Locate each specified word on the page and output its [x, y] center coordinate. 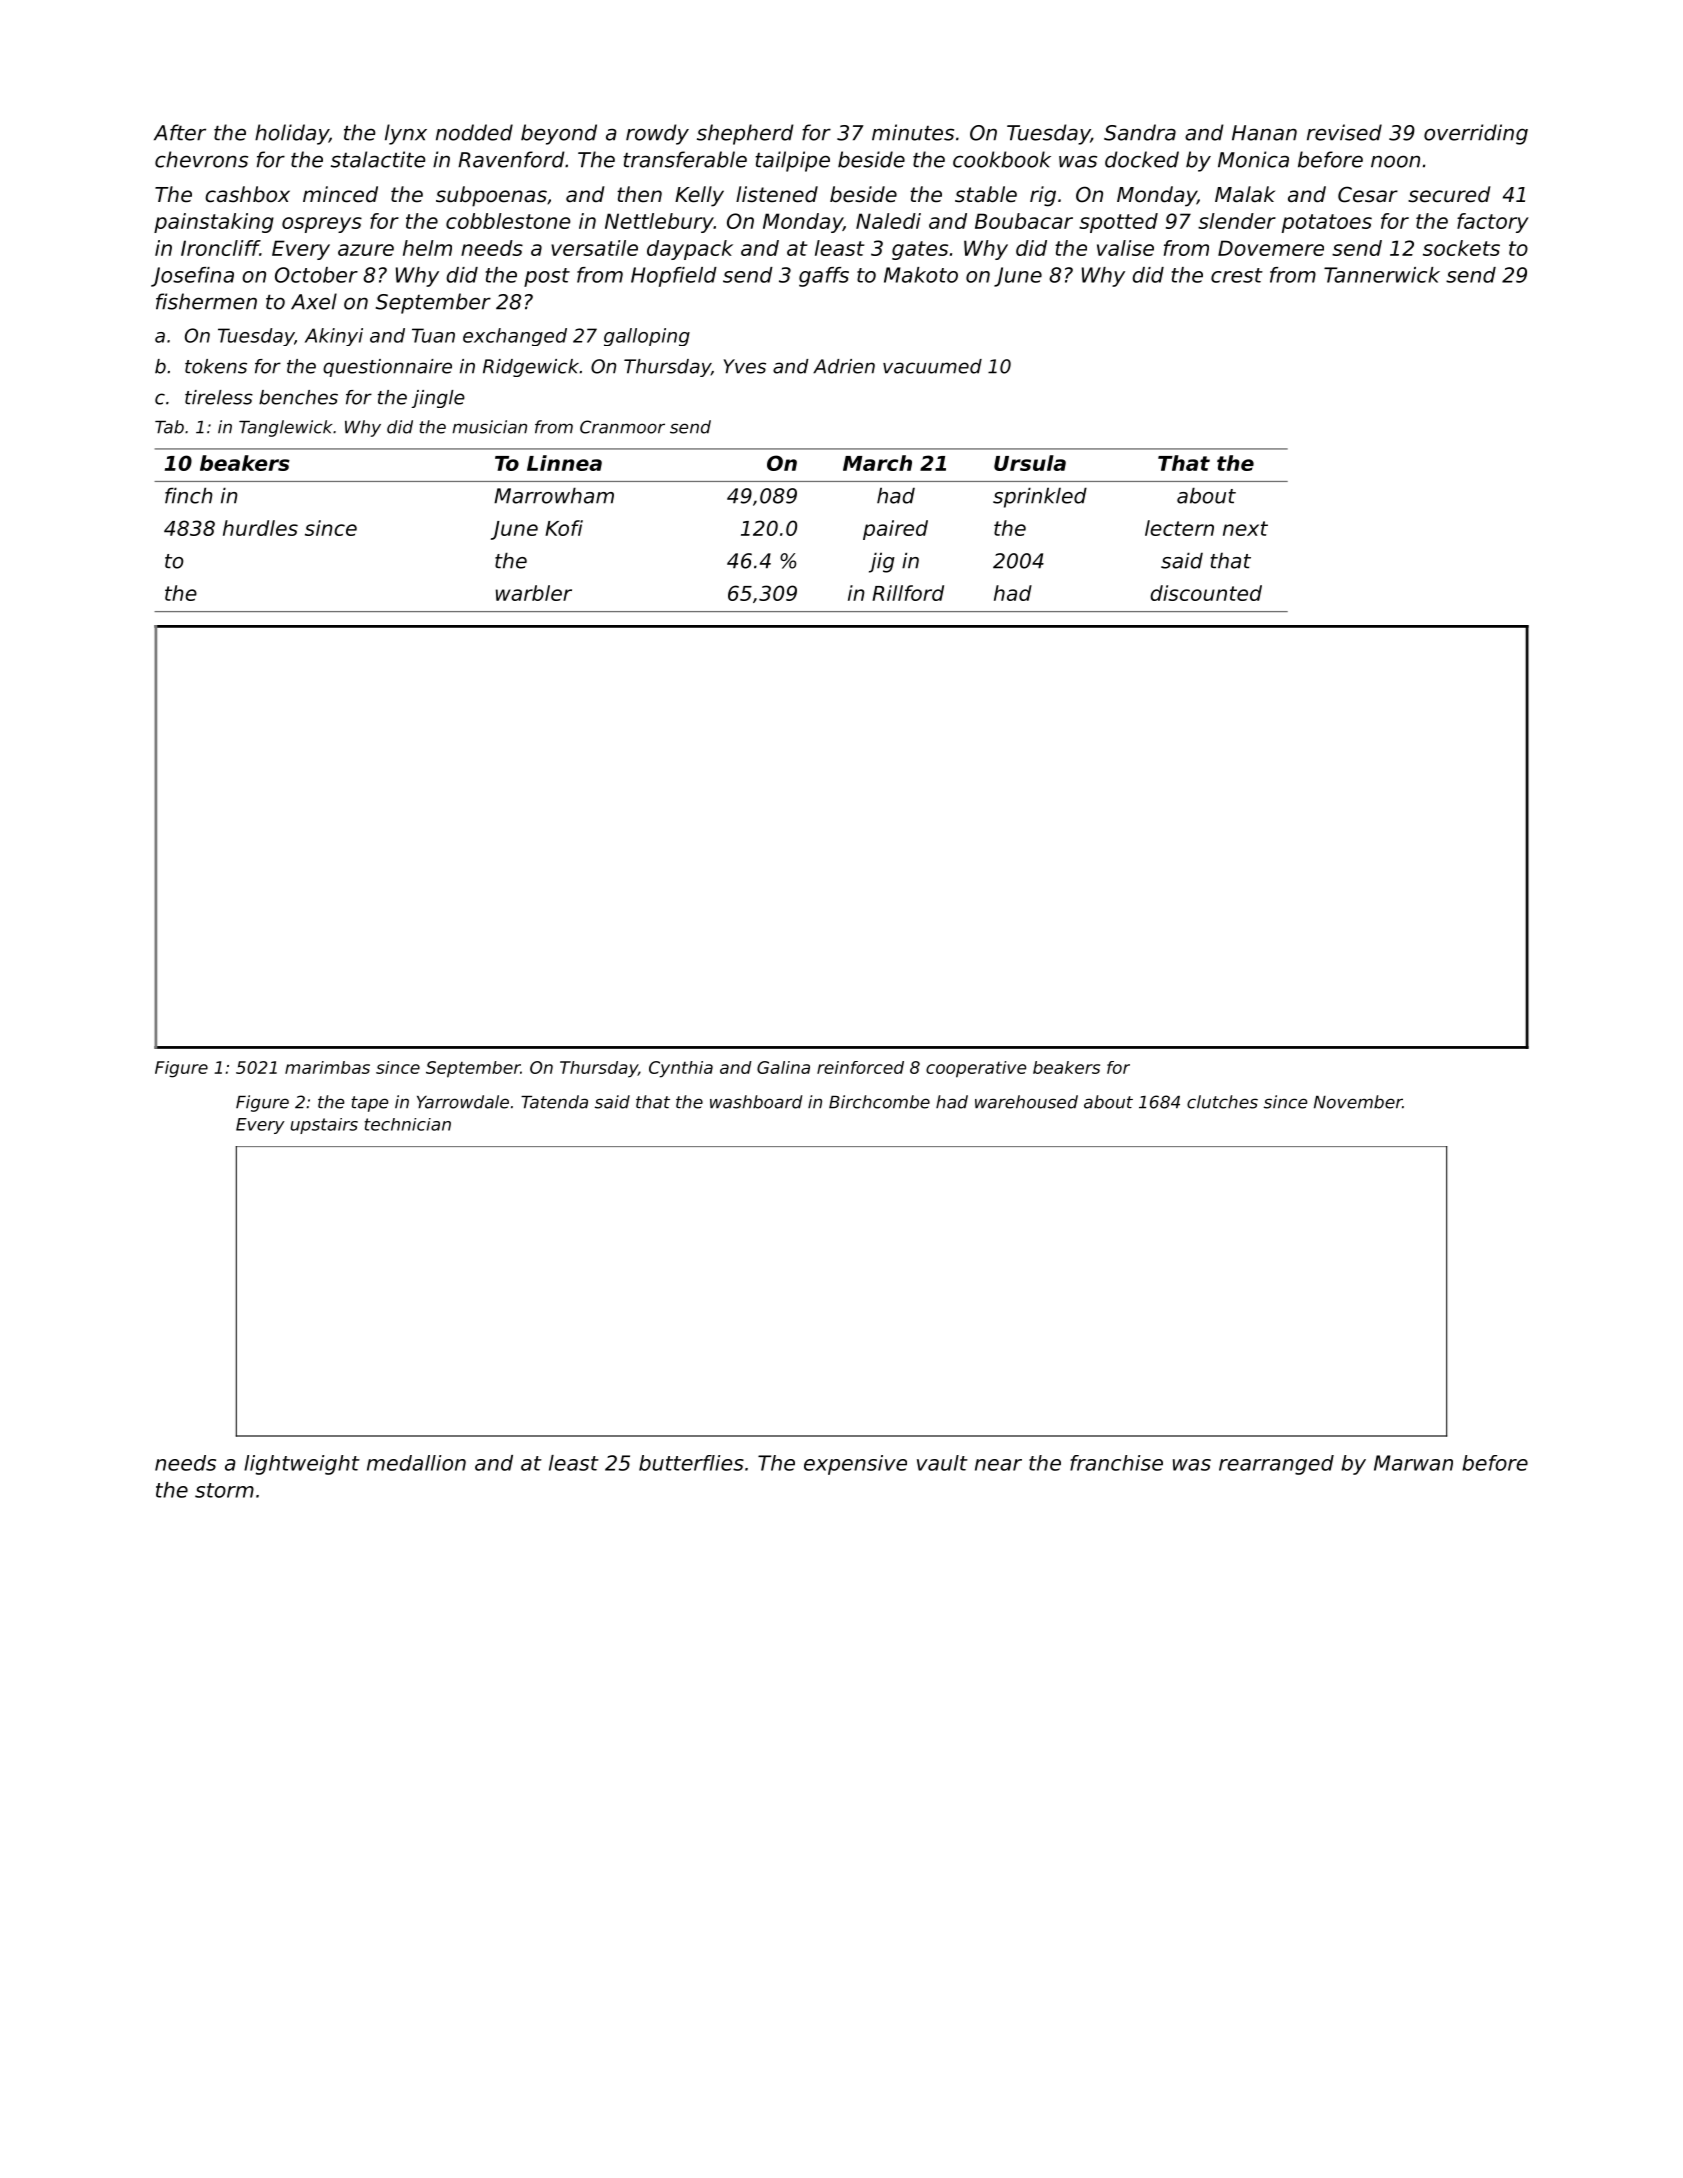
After [180, 132]
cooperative [976, 1069]
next [1245, 528]
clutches [1222, 1102]
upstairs [324, 1126]
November [1358, 1102]
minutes [913, 132]
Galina [783, 1067]
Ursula [1030, 463]
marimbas [327, 1067]
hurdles [260, 528]
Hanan [1264, 133]
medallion [416, 1463]
